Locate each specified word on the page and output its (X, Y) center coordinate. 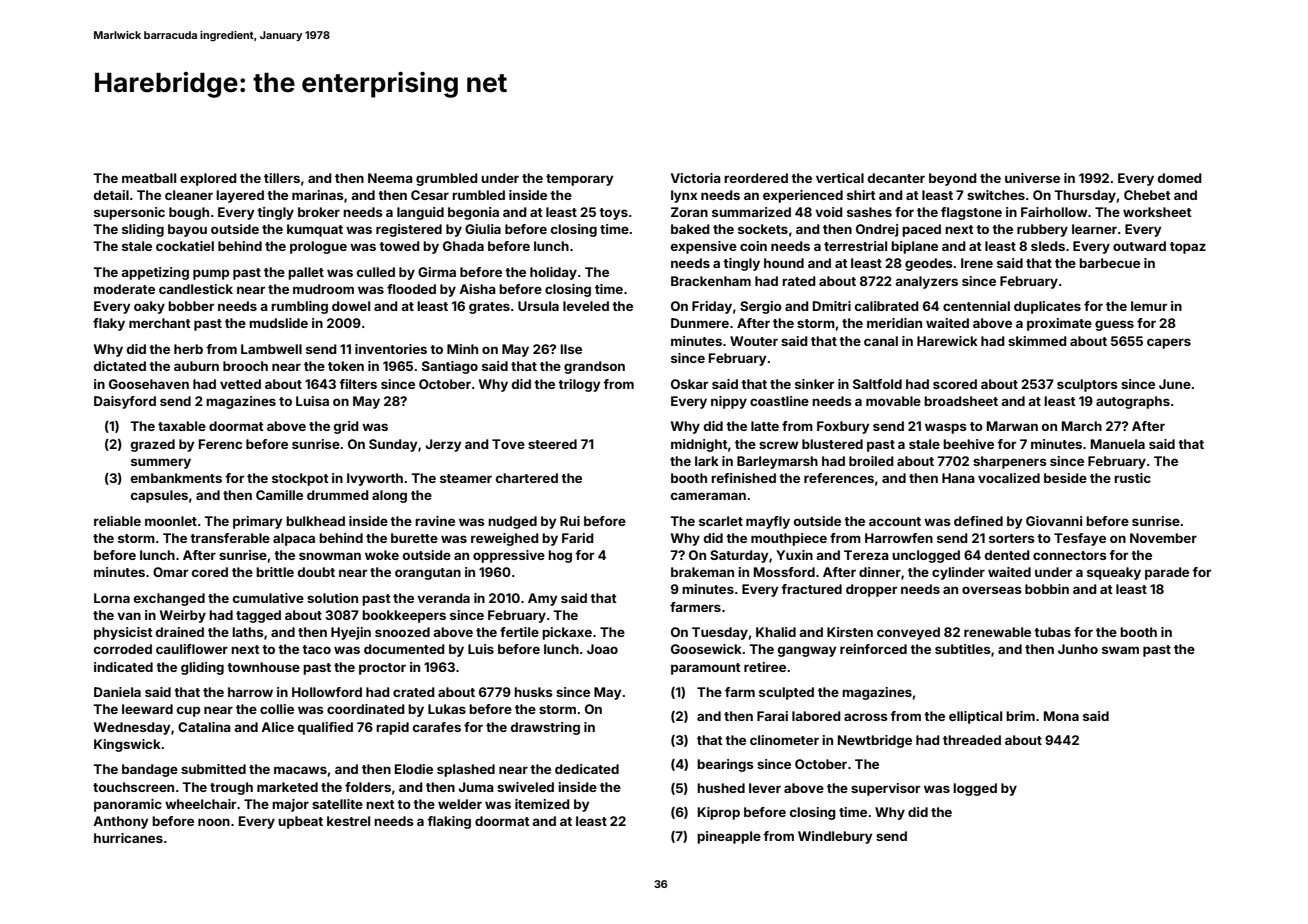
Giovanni (1054, 521)
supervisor (885, 789)
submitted (213, 769)
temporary (580, 180)
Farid (578, 538)
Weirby (183, 616)
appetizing (155, 273)
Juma (476, 787)
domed (1180, 178)
